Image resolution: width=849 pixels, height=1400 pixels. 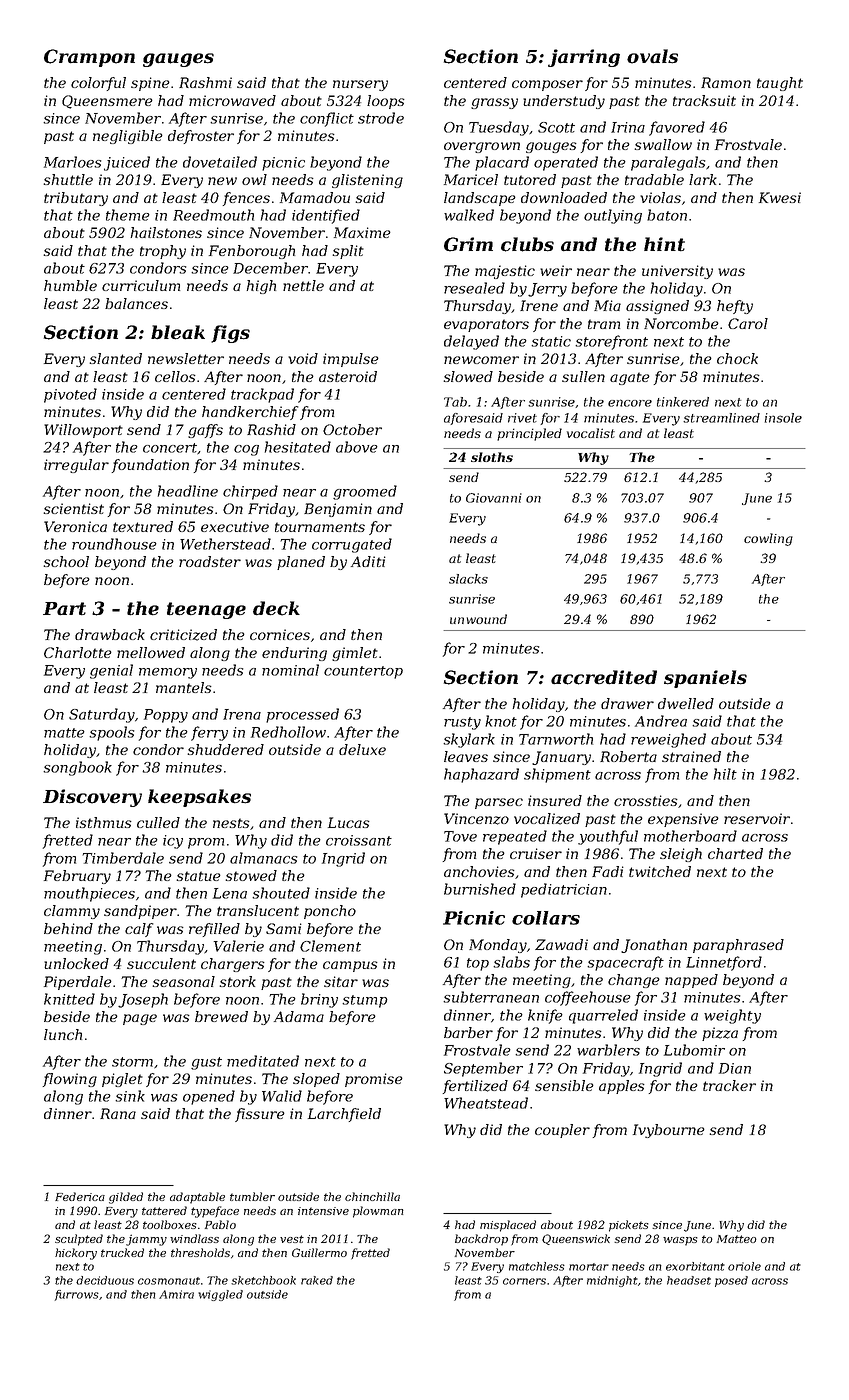 I want to click on drawer, so click(x=627, y=703).
